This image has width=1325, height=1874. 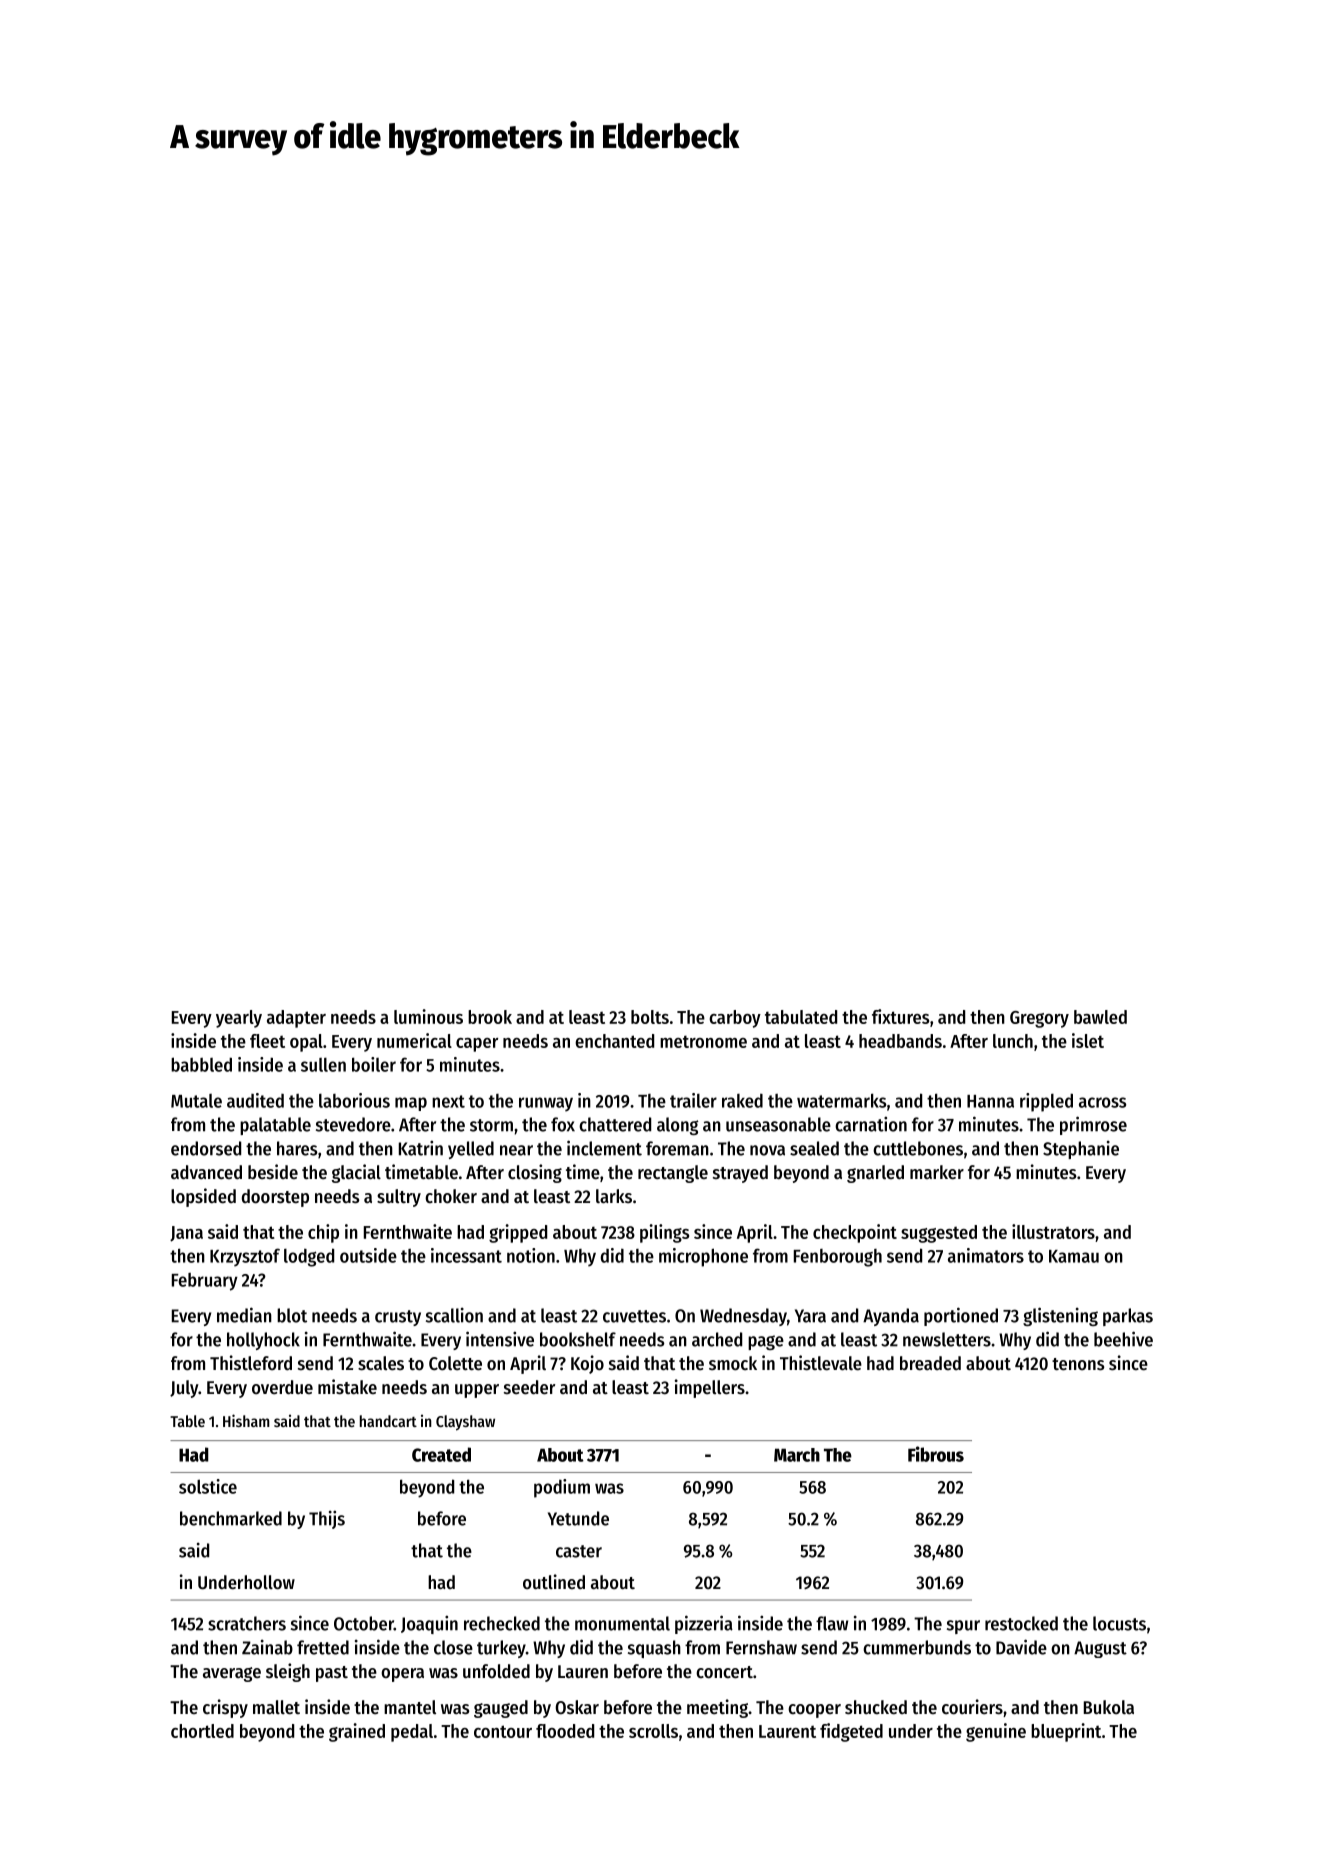 What do you see at coordinates (1100, 1017) in the image?
I see `bawled` at bounding box center [1100, 1017].
